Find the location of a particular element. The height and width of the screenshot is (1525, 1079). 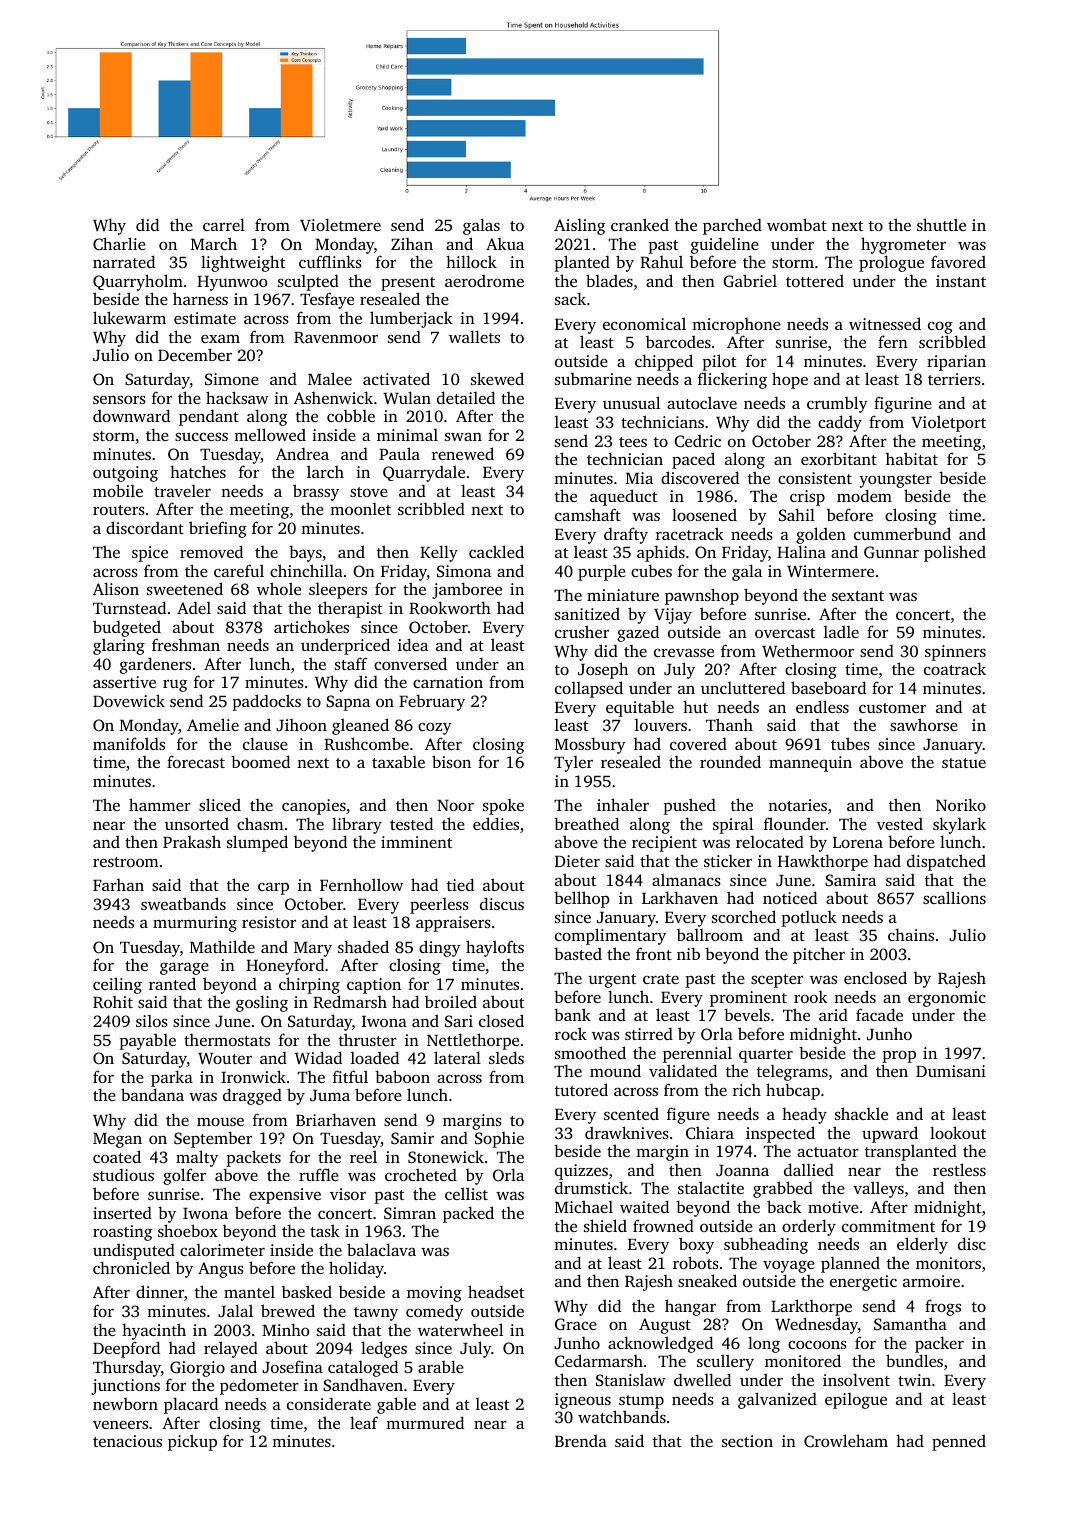

tubes is located at coordinates (850, 743).
